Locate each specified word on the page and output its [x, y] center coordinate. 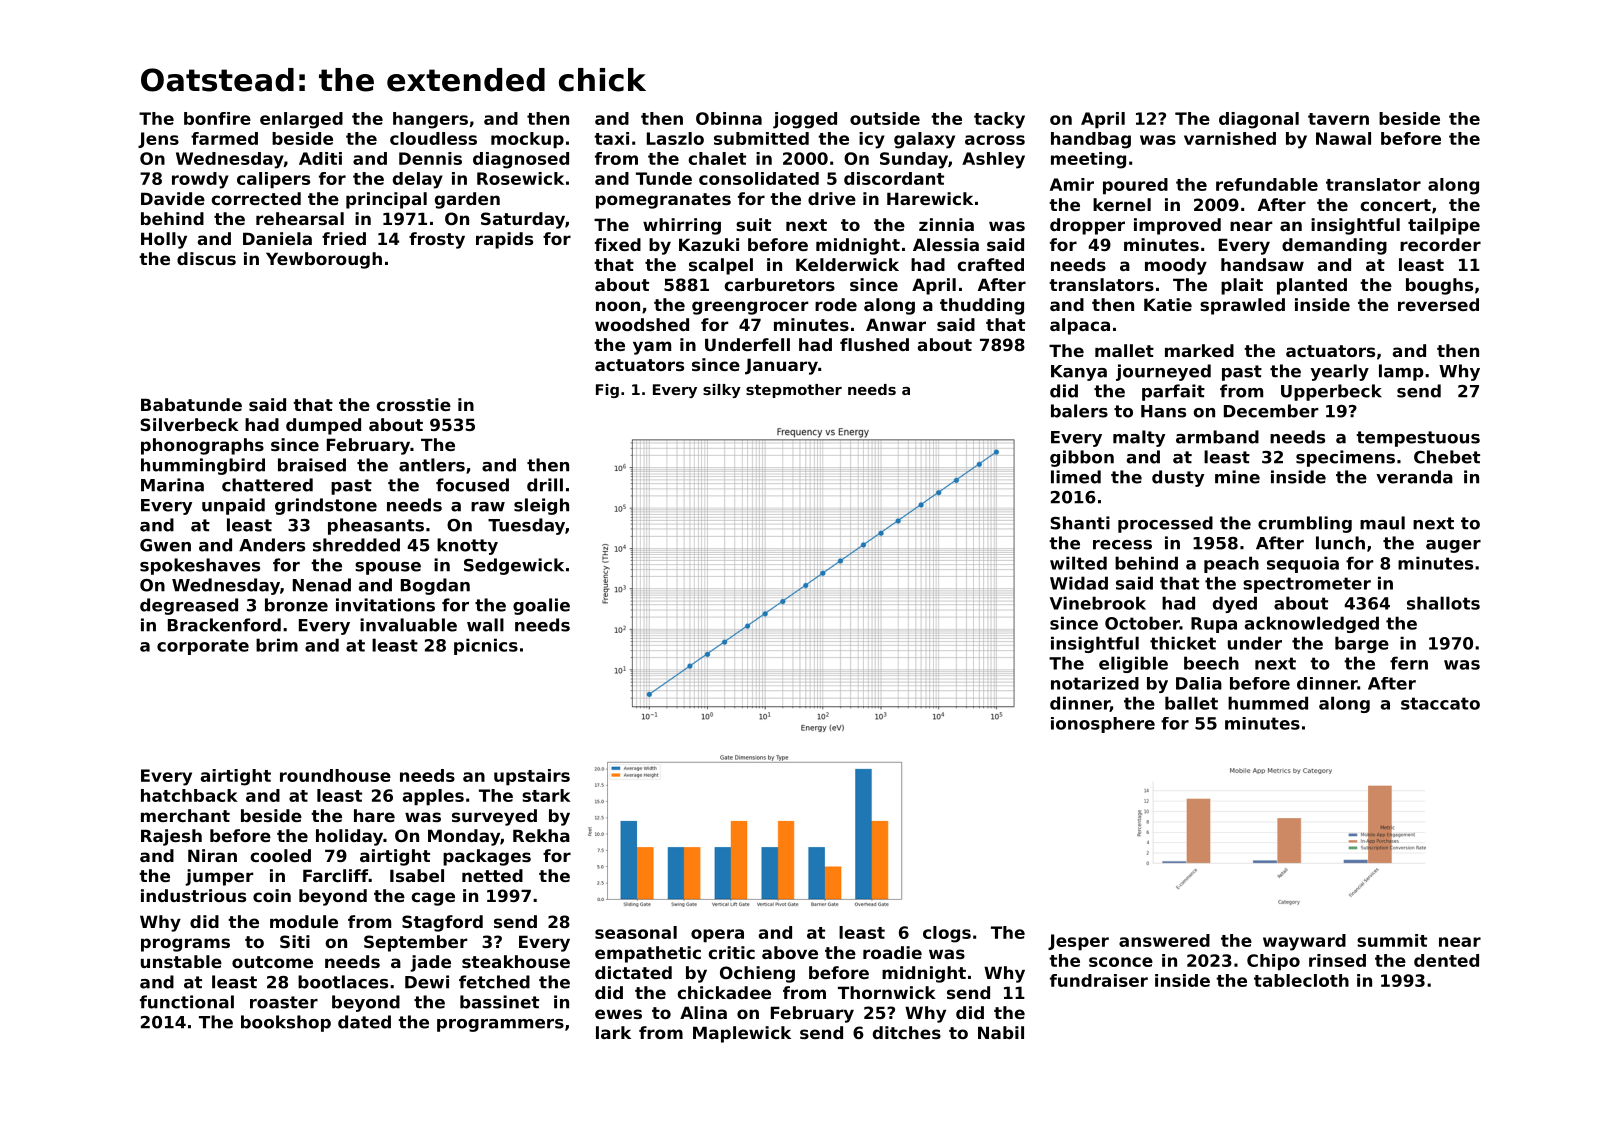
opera [717, 936]
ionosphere [1103, 725]
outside [885, 118]
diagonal [1259, 120]
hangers [430, 120]
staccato [1440, 703]
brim [277, 645]
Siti [295, 941]
